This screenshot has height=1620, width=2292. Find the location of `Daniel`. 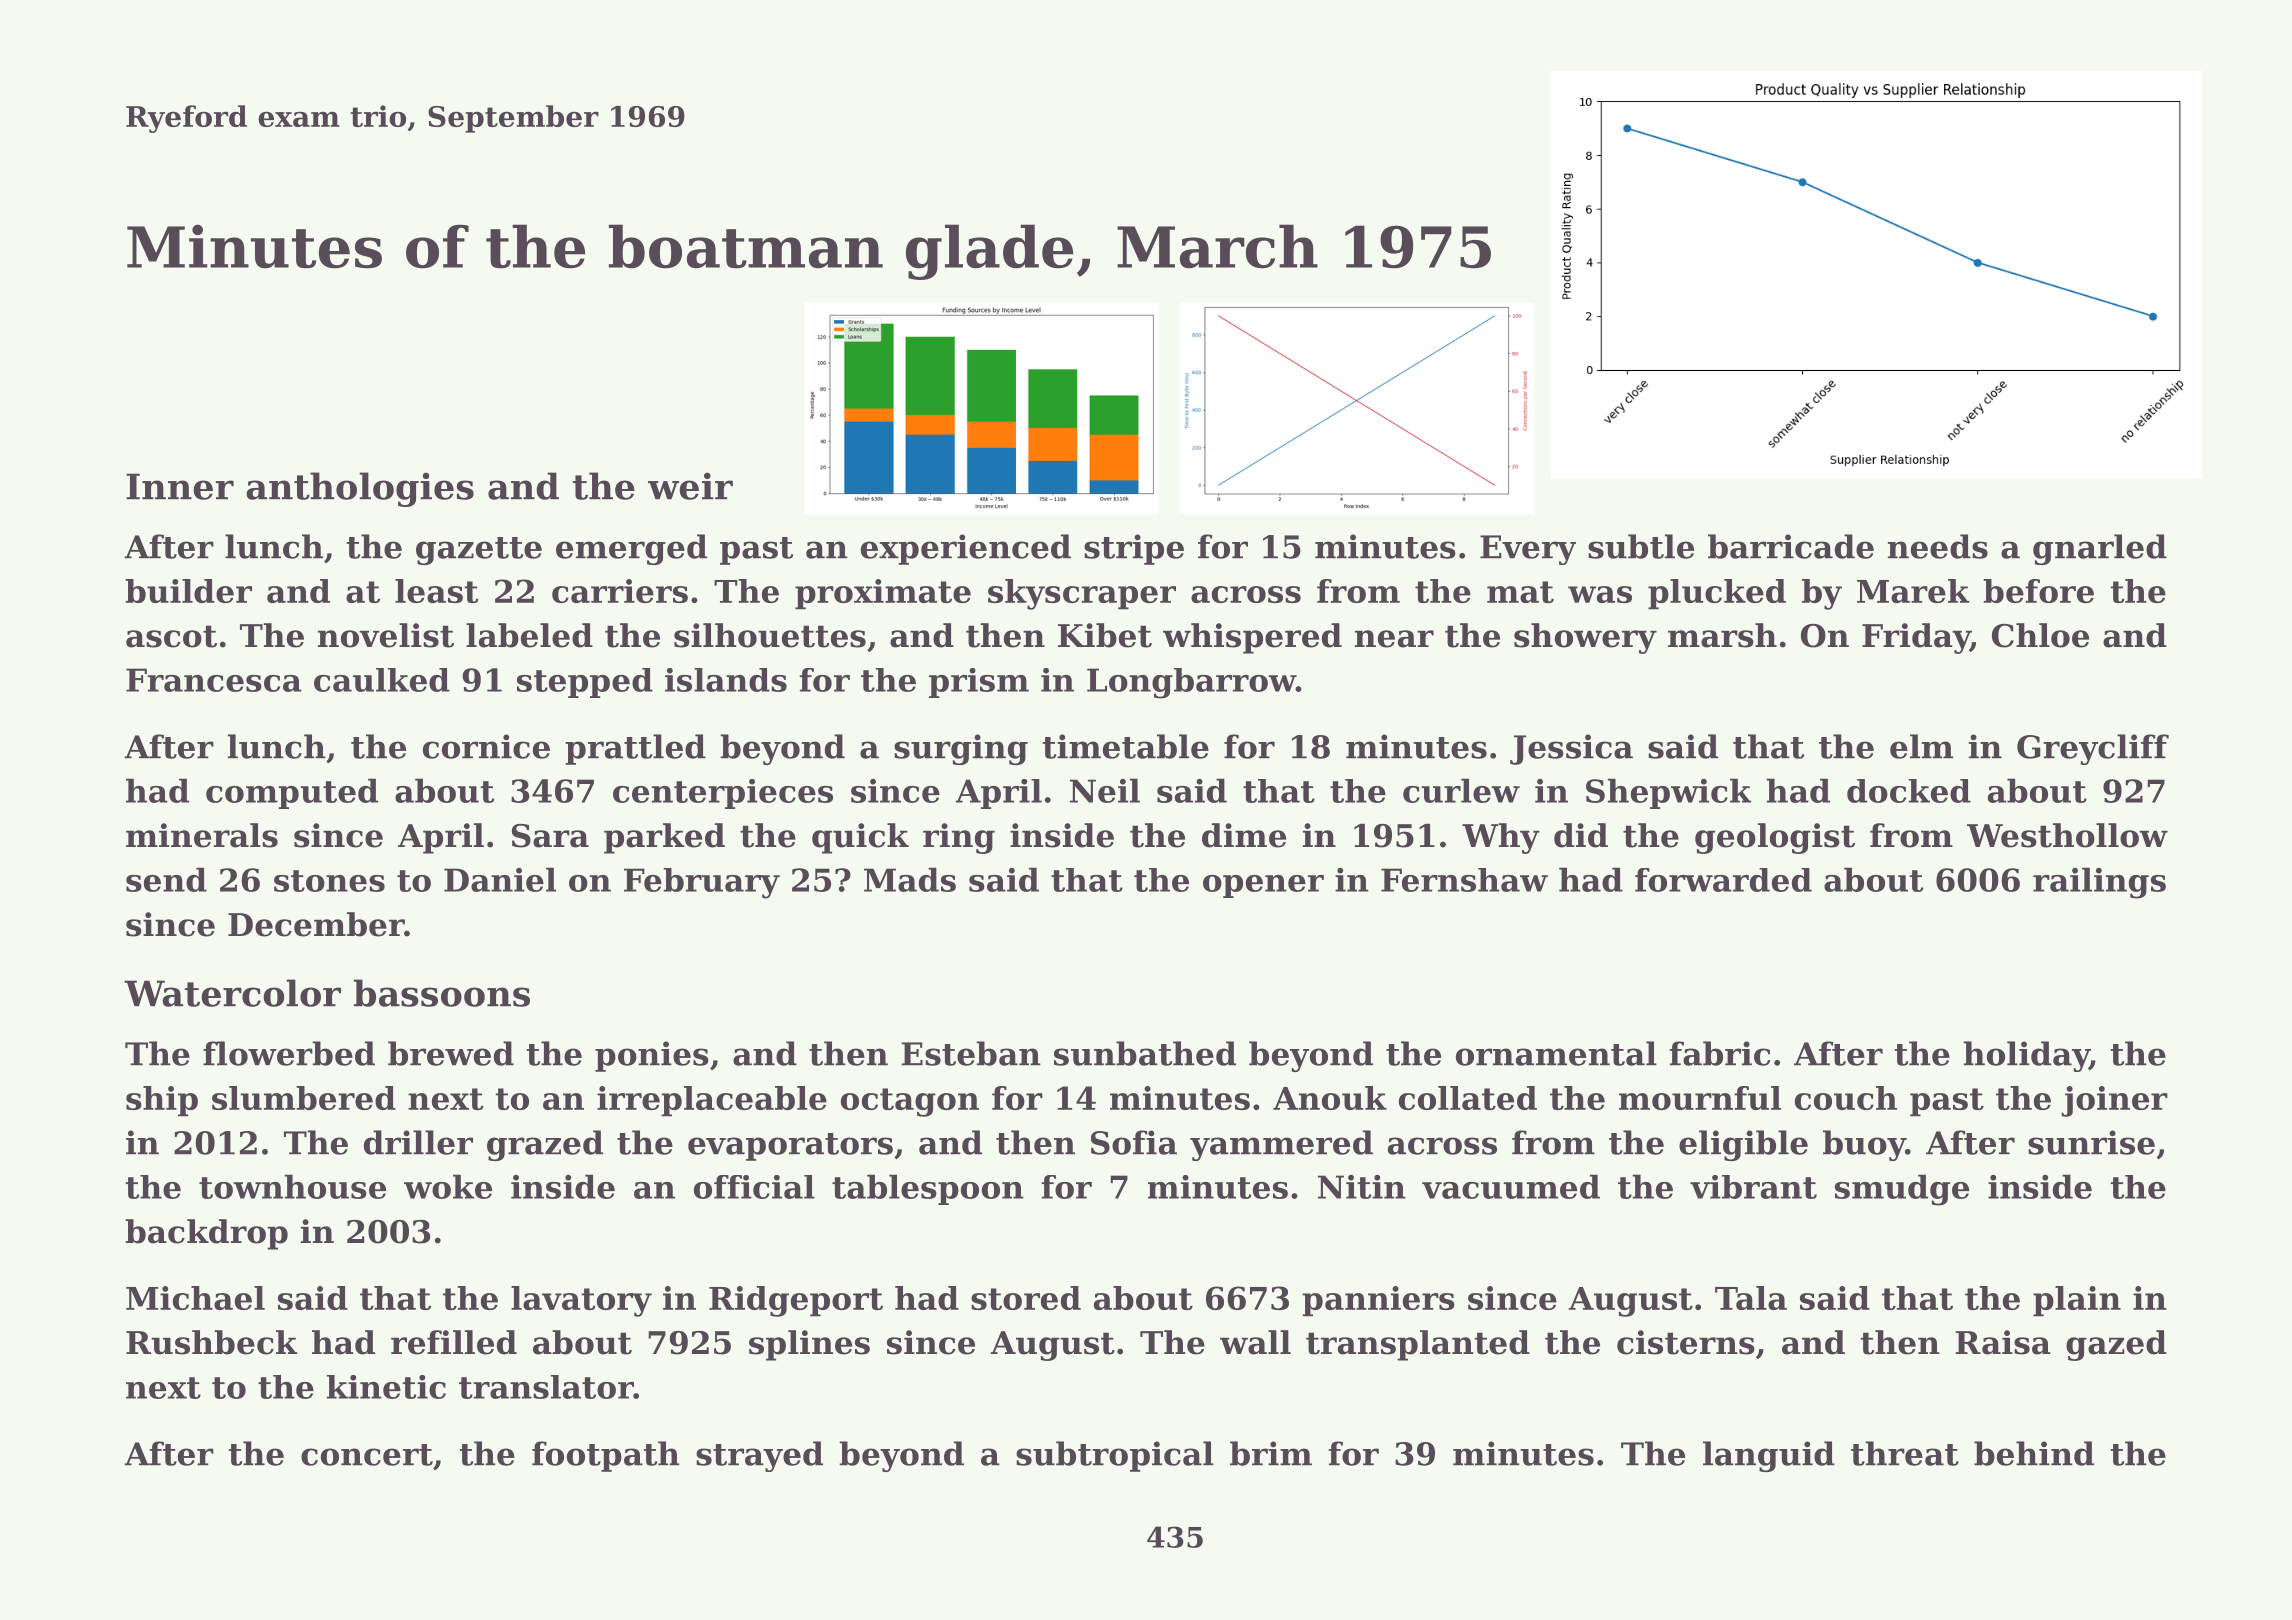

Daniel is located at coordinates (500, 879).
